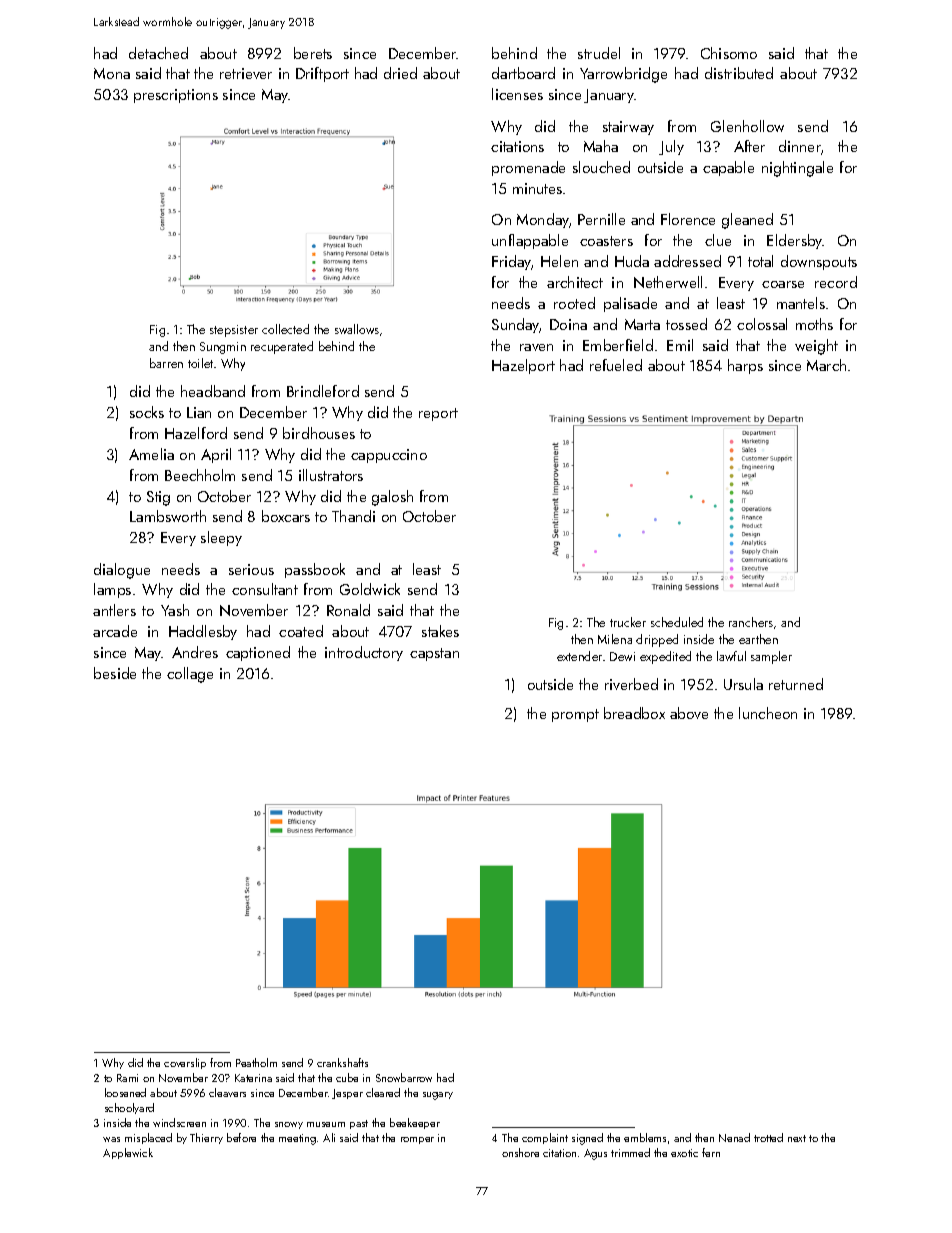 The width and height of the image is (952, 1233). What do you see at coordinates (628, 622) in the image?
I see `trucker` at bounding box center [628, 622].
